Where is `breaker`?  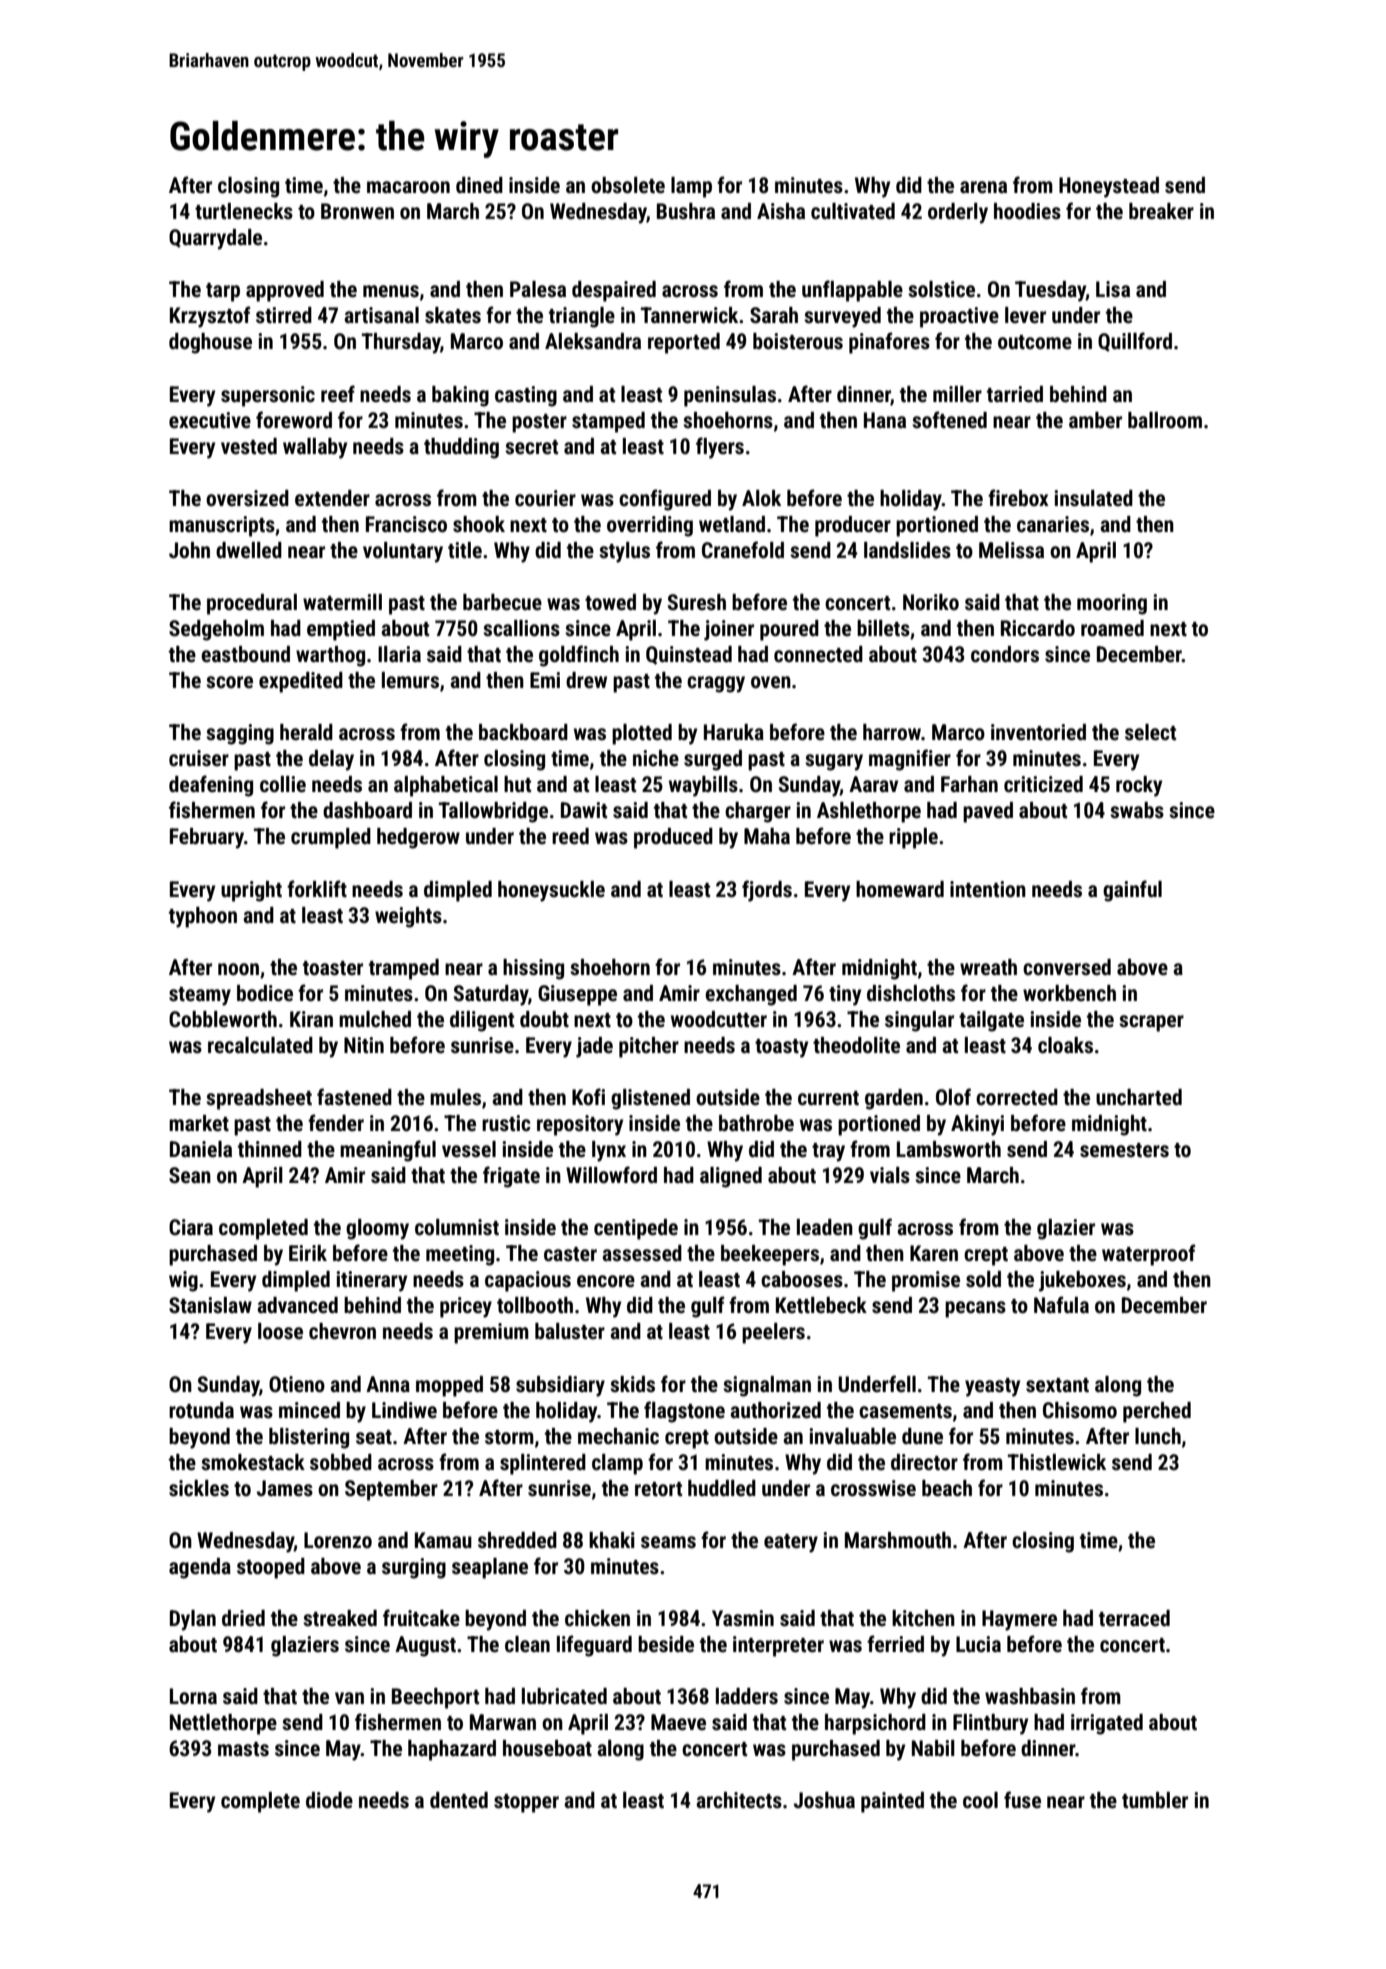
breaker is located at coordinates (1161, 211).
